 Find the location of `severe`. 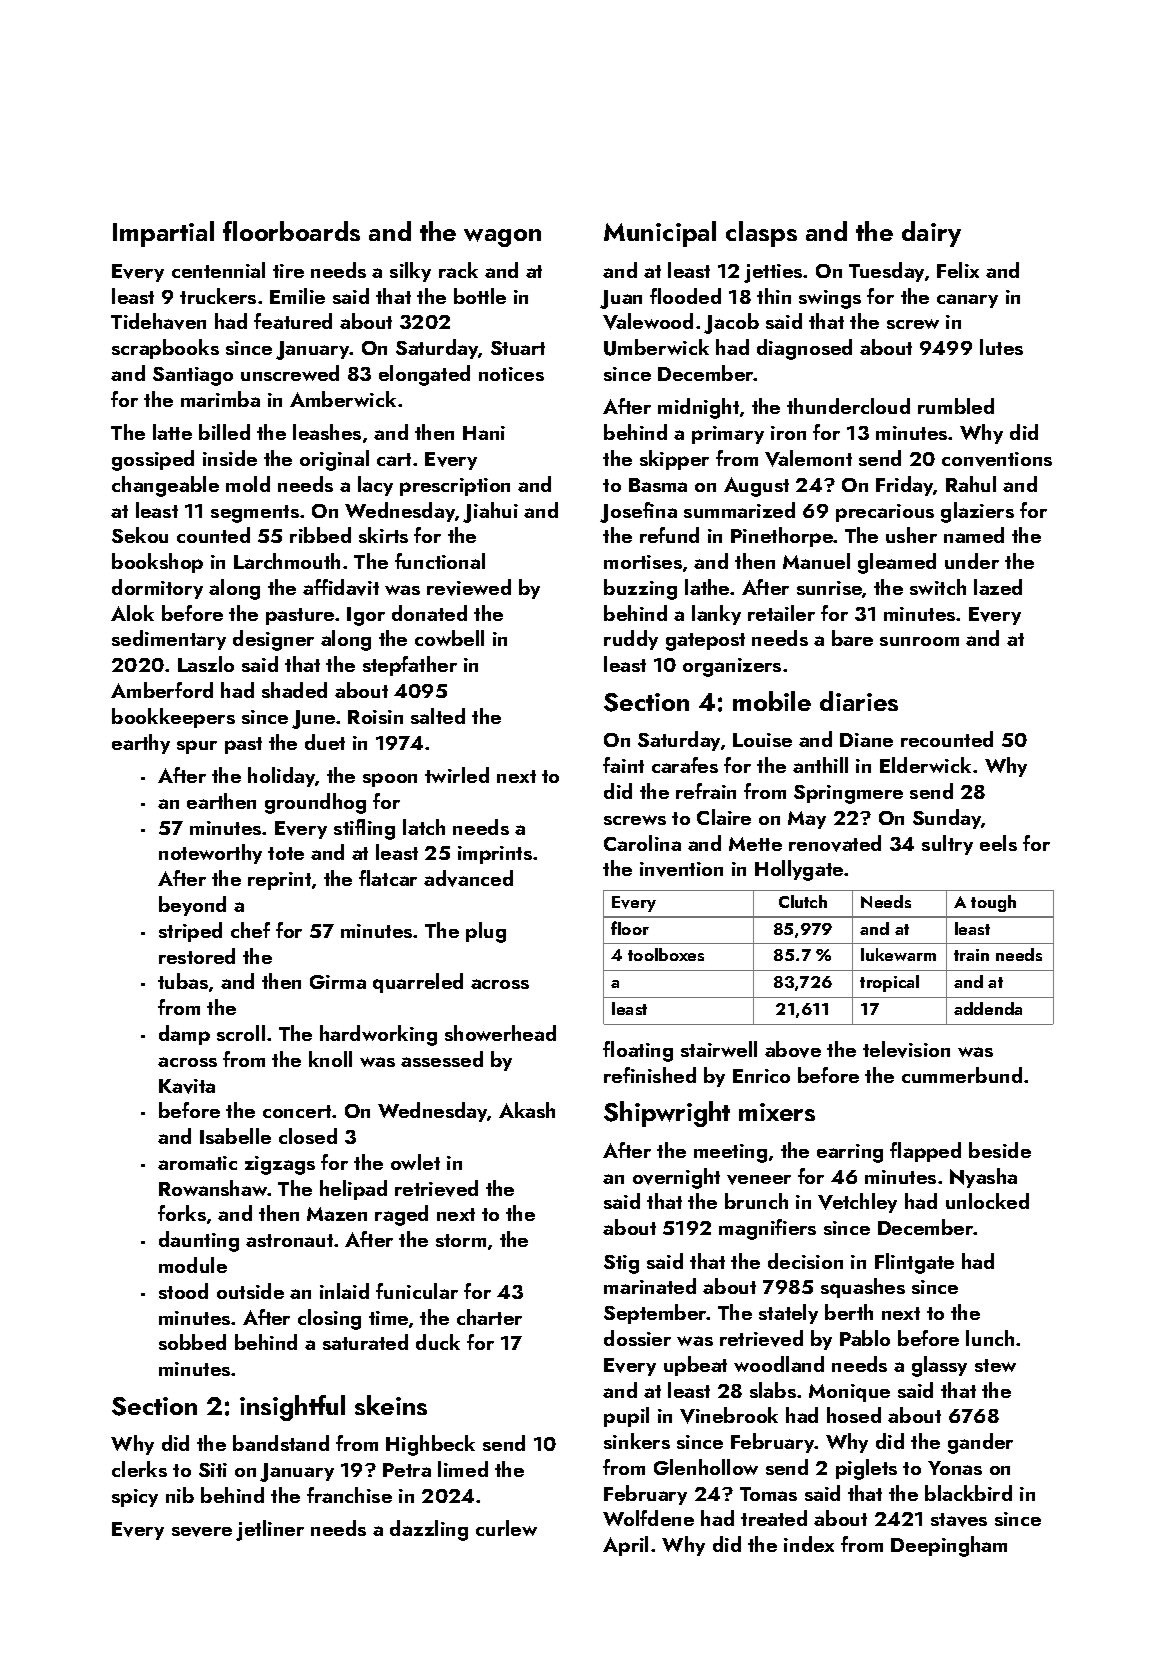

severe is located at coordinates (202, 1532).
